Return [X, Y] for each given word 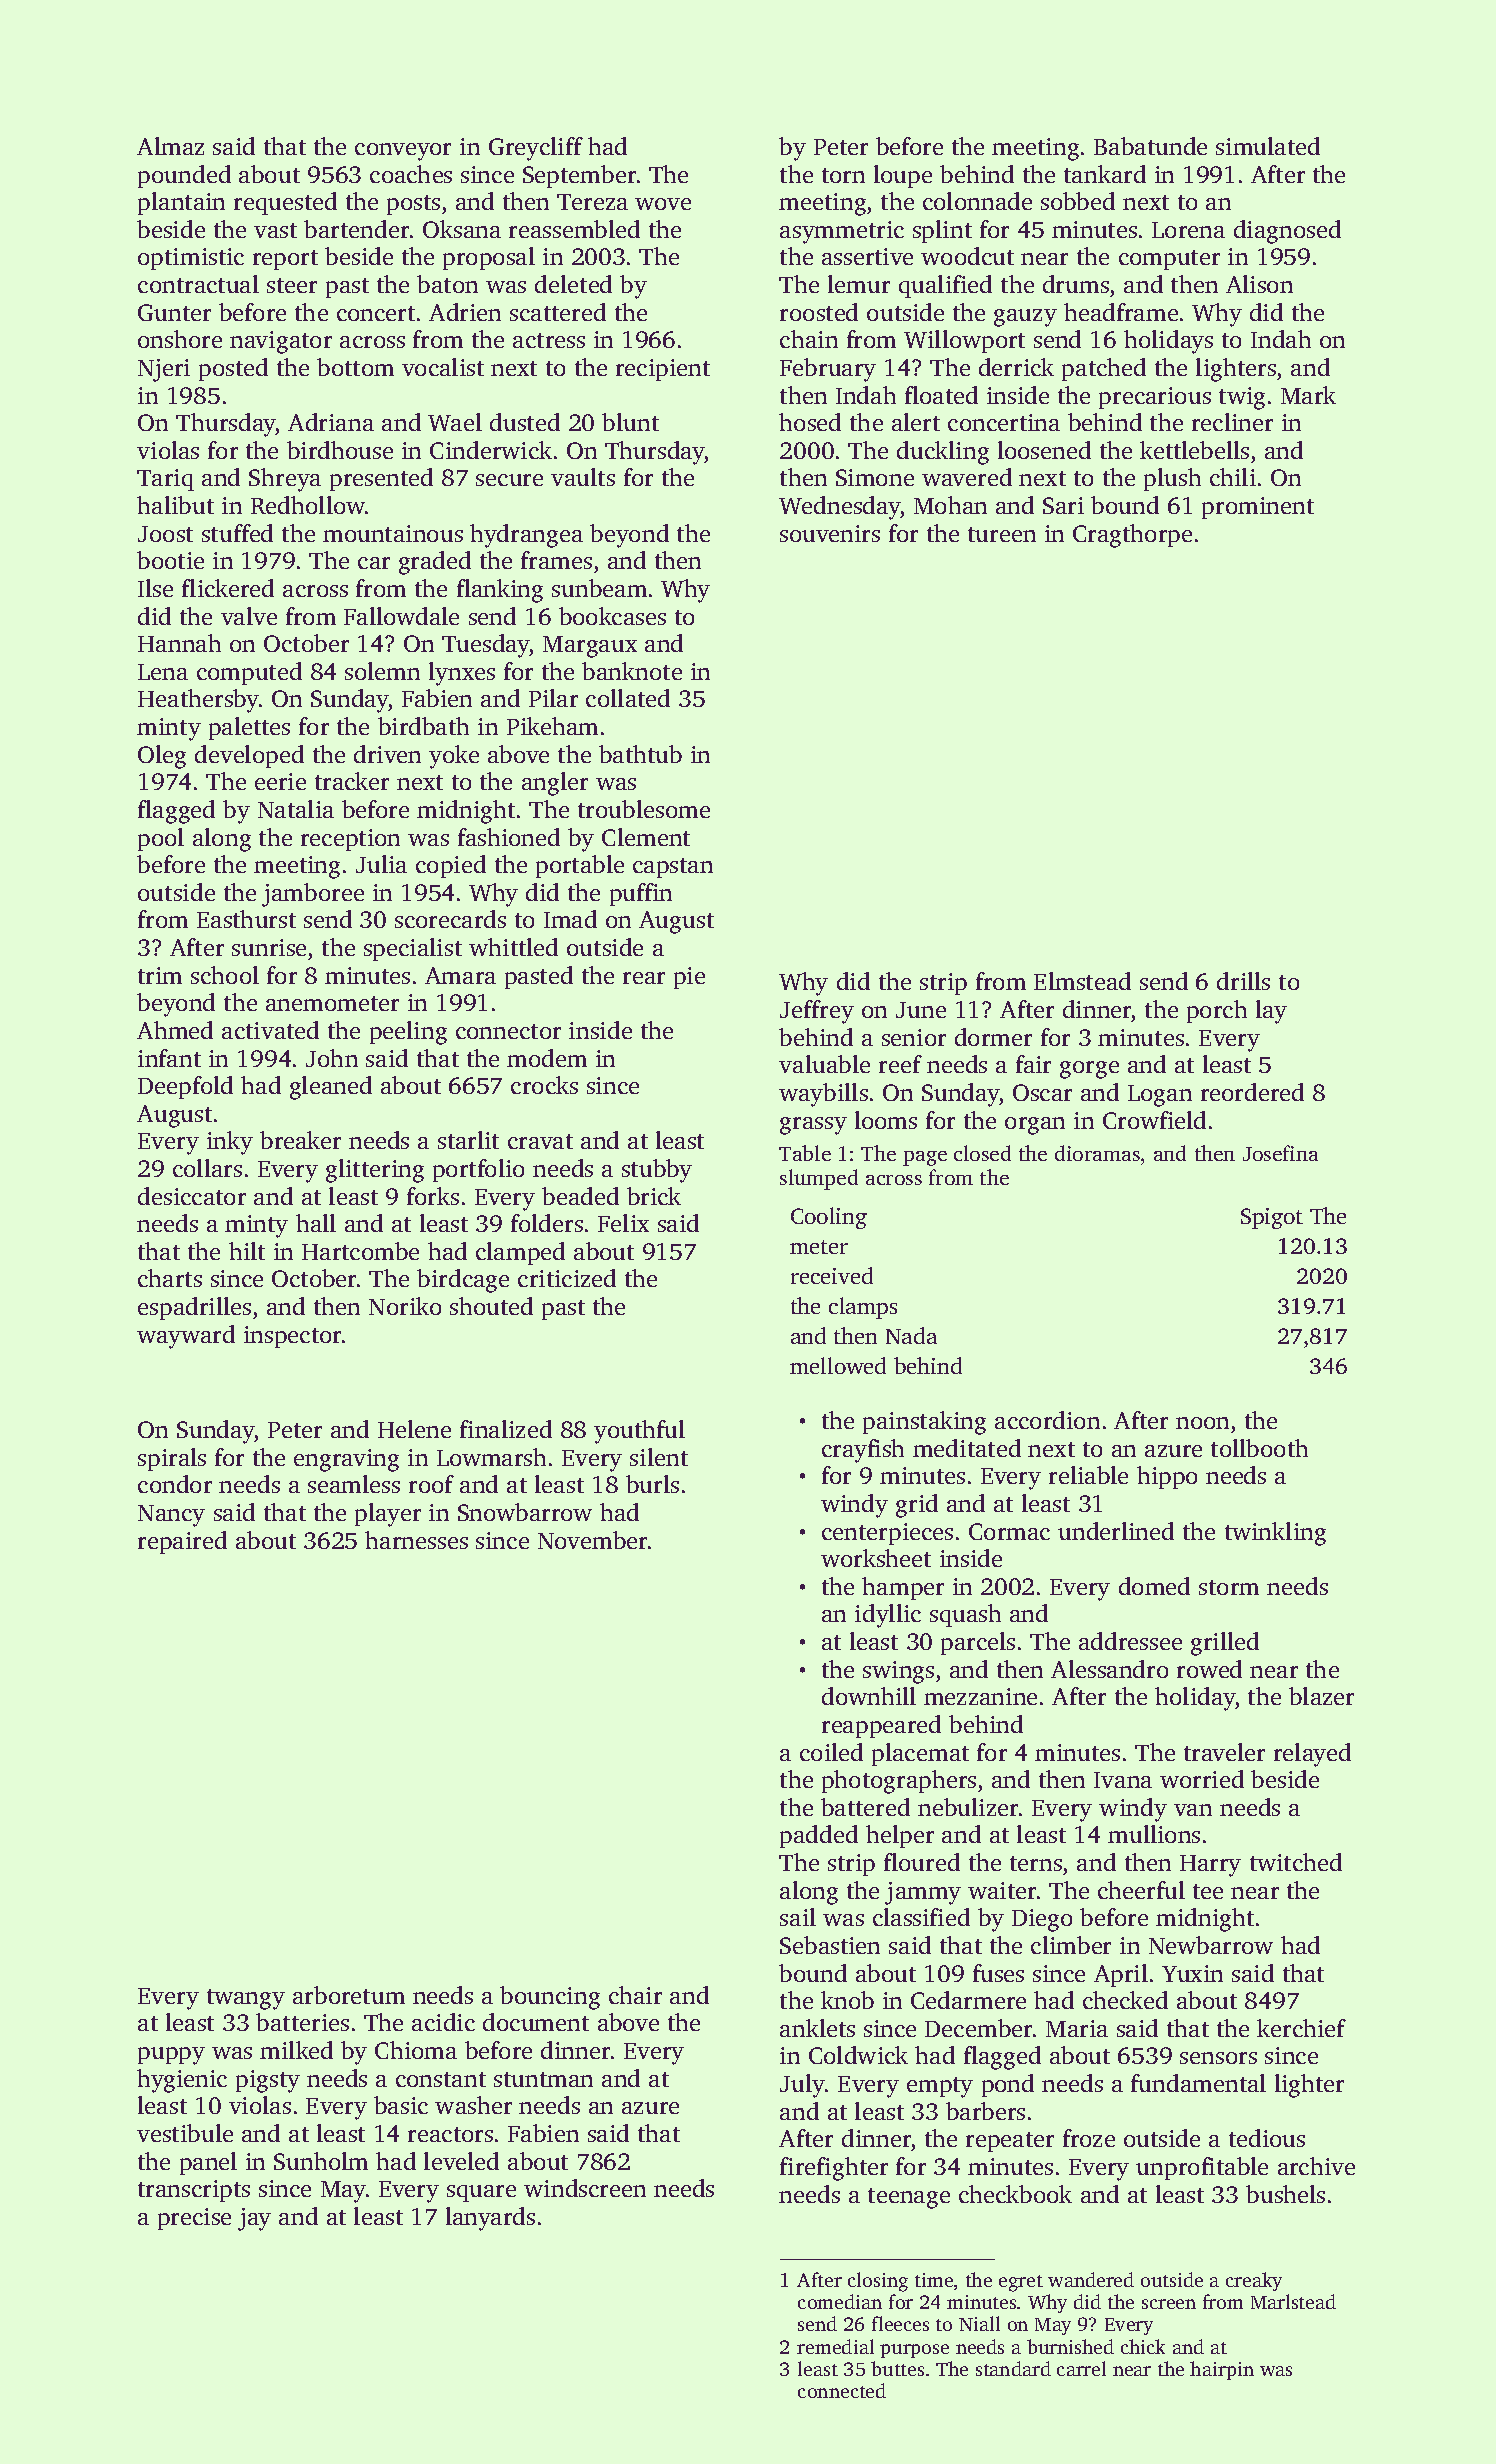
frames [556, 560]
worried [1202, 1779]
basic [401, 2105]
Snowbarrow [525, 1512]
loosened [1044, 450]
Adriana [331, 422]
